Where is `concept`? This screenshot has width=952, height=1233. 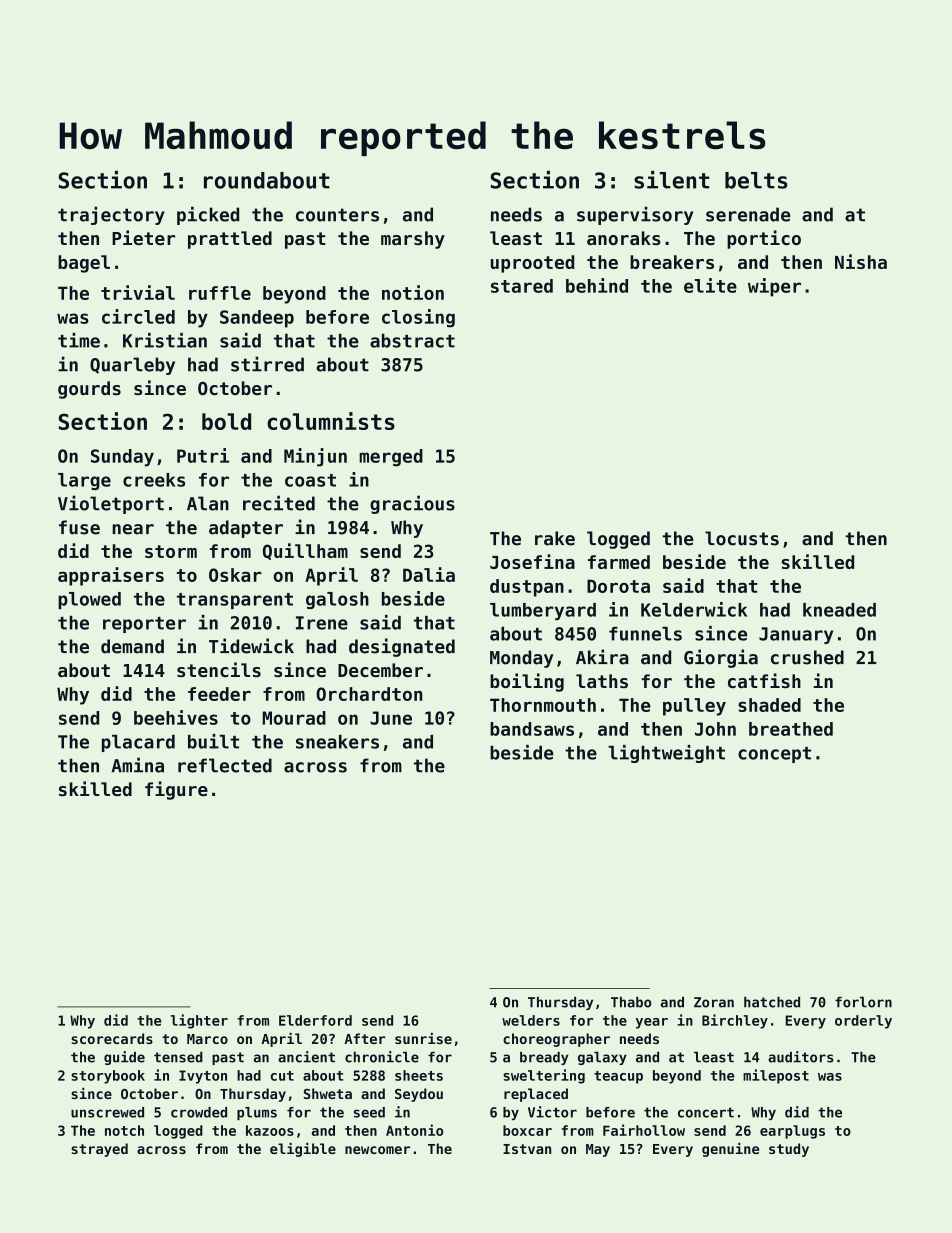 concept is located at coordinates (774, 755).
